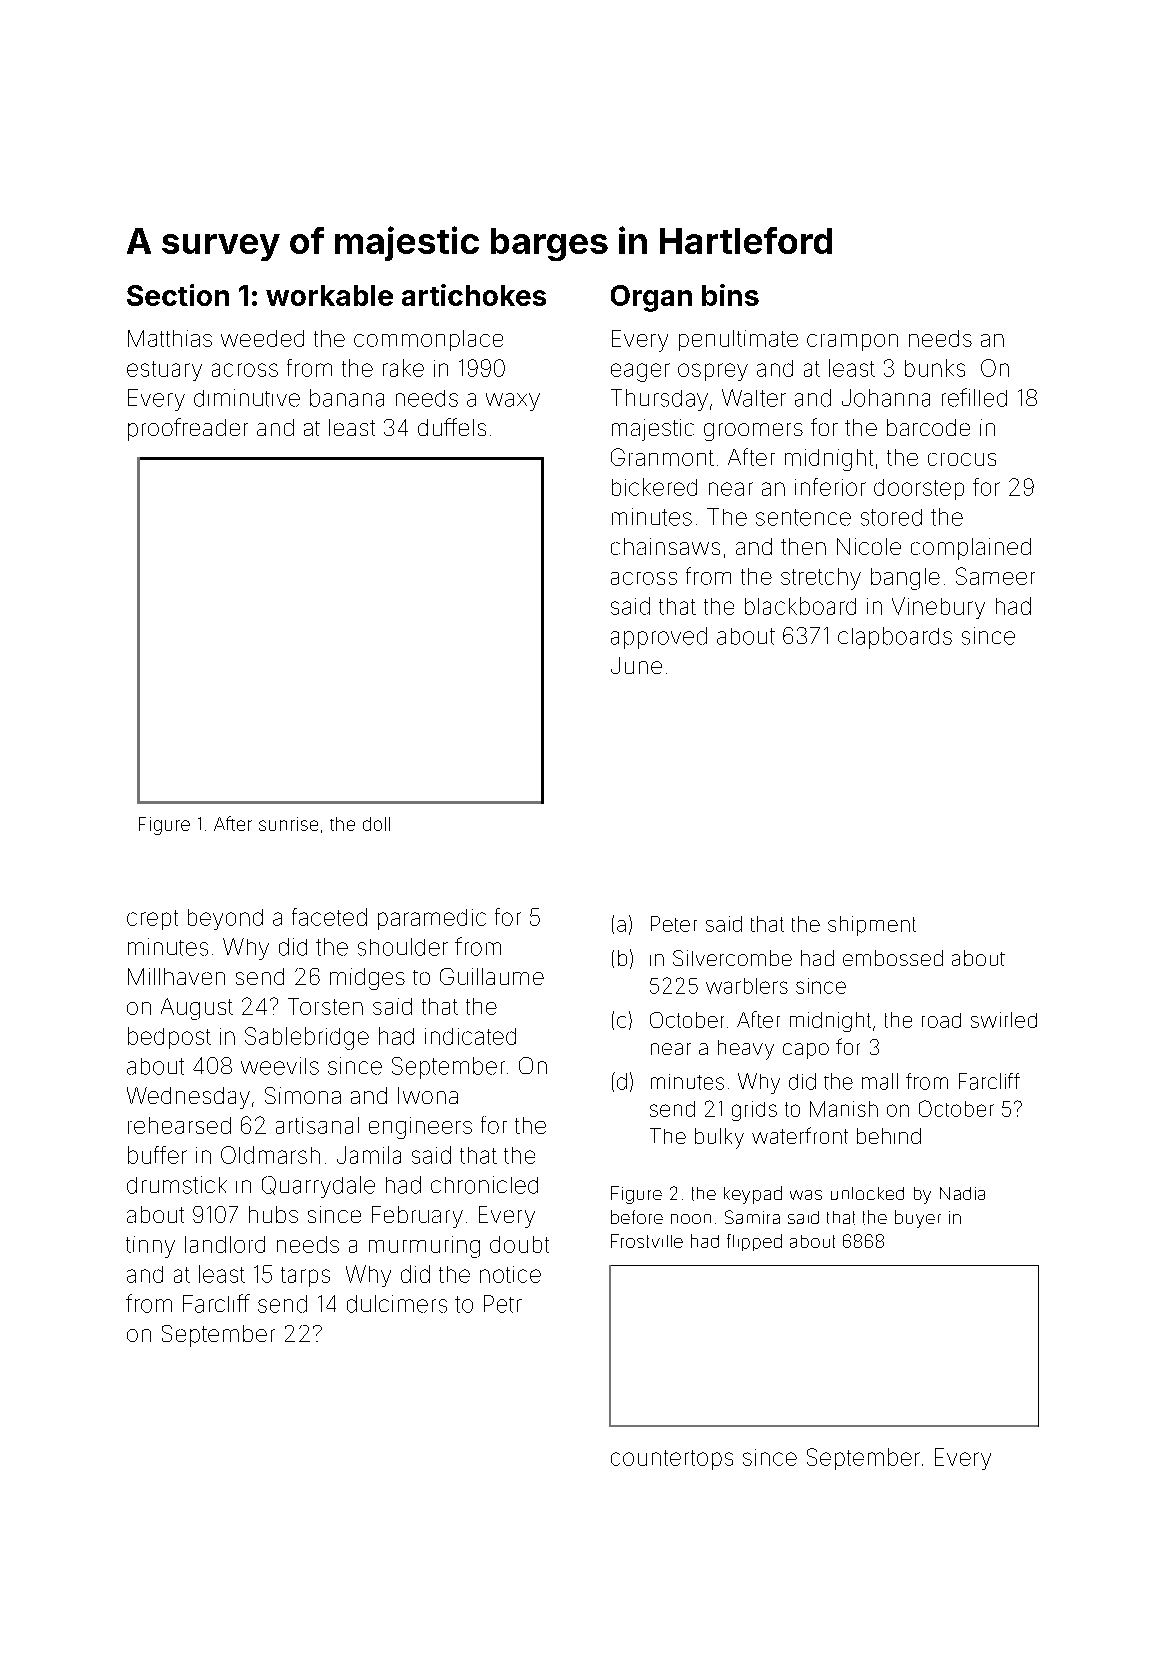 This screenshot has width=1165, height=1654. I want to click on Peter, so click(674, 924).
